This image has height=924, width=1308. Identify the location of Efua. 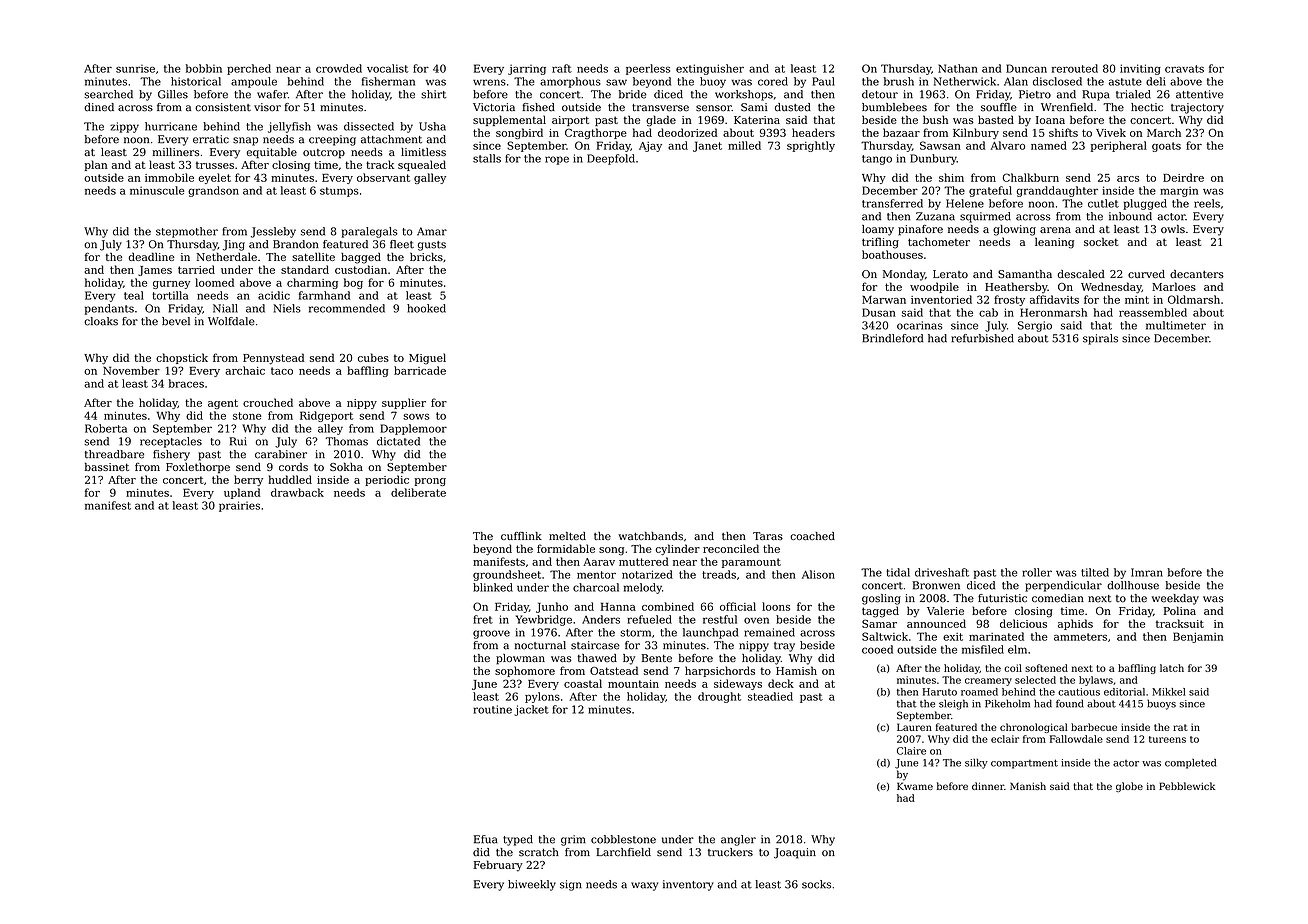
(486, 839).
